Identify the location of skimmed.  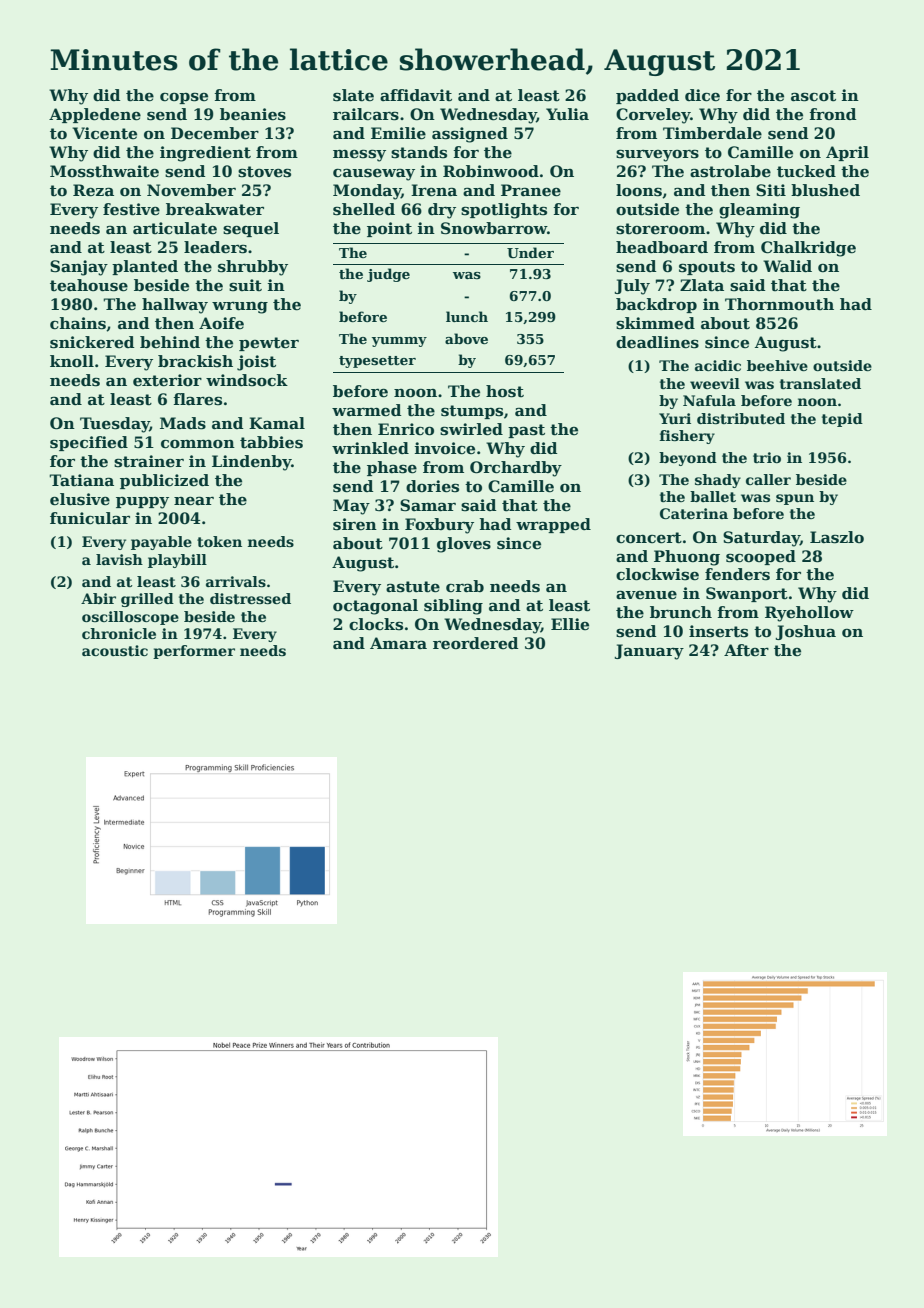
(655, 323).
